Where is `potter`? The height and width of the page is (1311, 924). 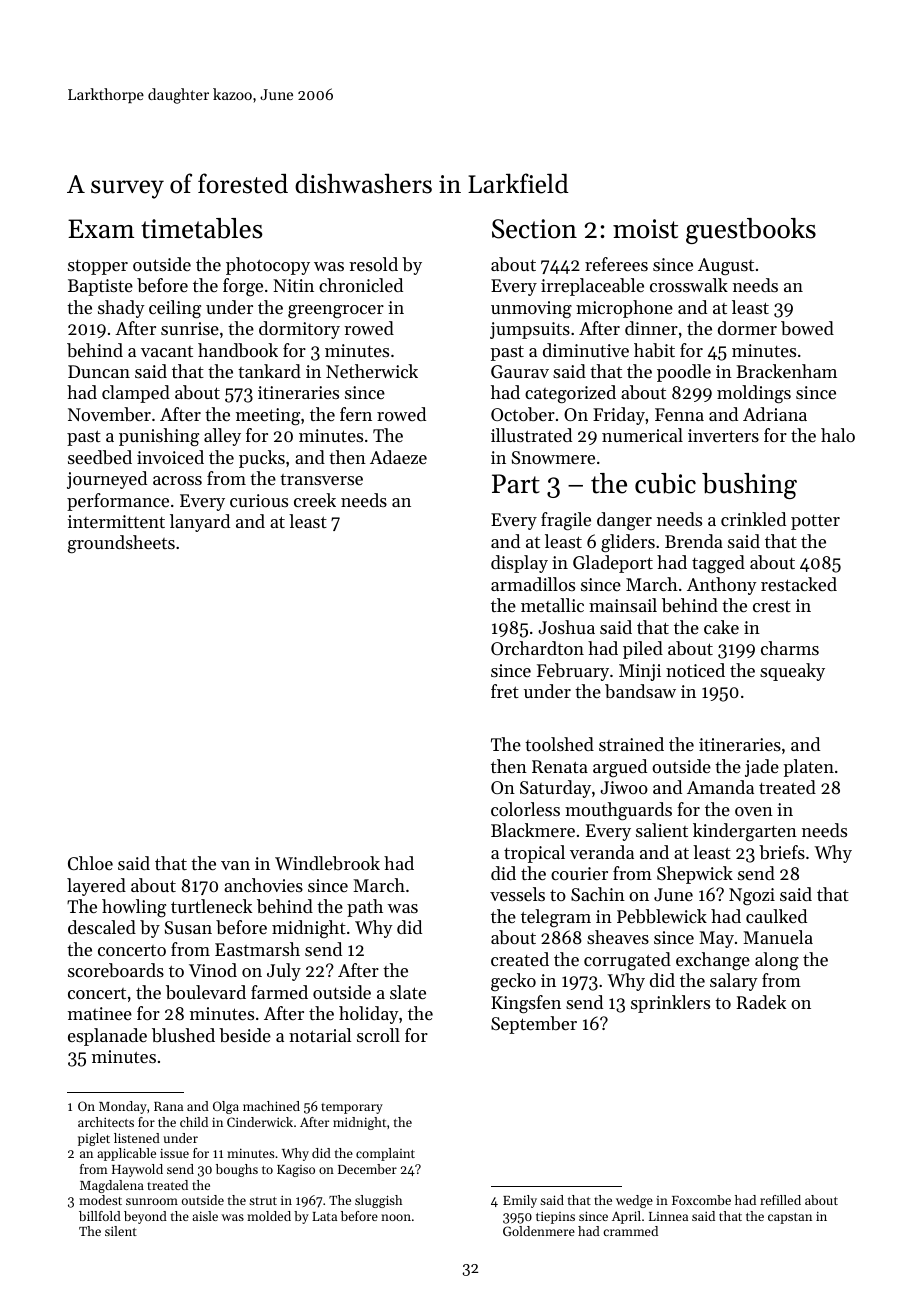
potter is located at coordinates (815, 522).
